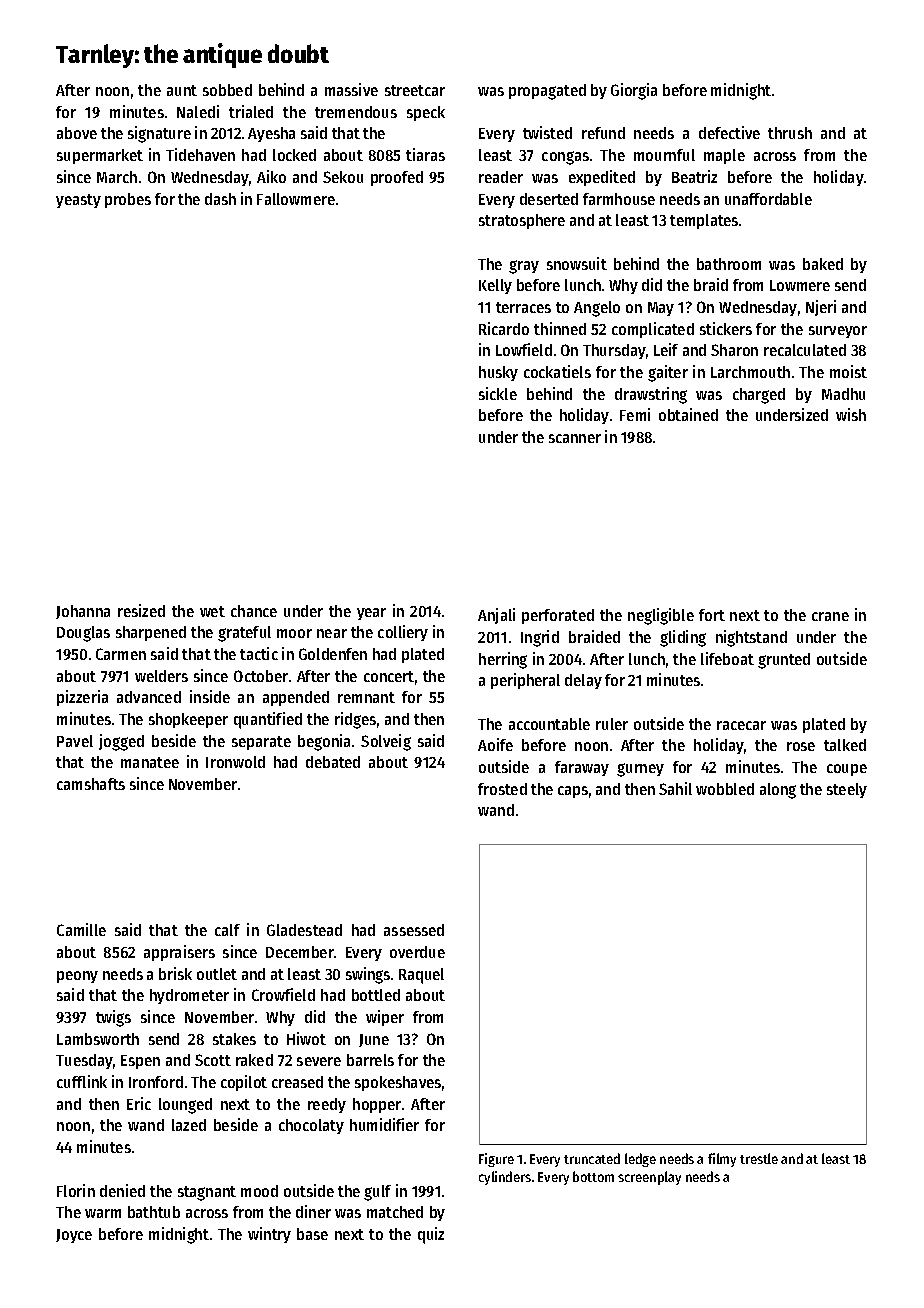 The image size is (924, 1308). Describe the element at coordinates (634, 91) in the screenshot. I see `Giorgia` at that location.
